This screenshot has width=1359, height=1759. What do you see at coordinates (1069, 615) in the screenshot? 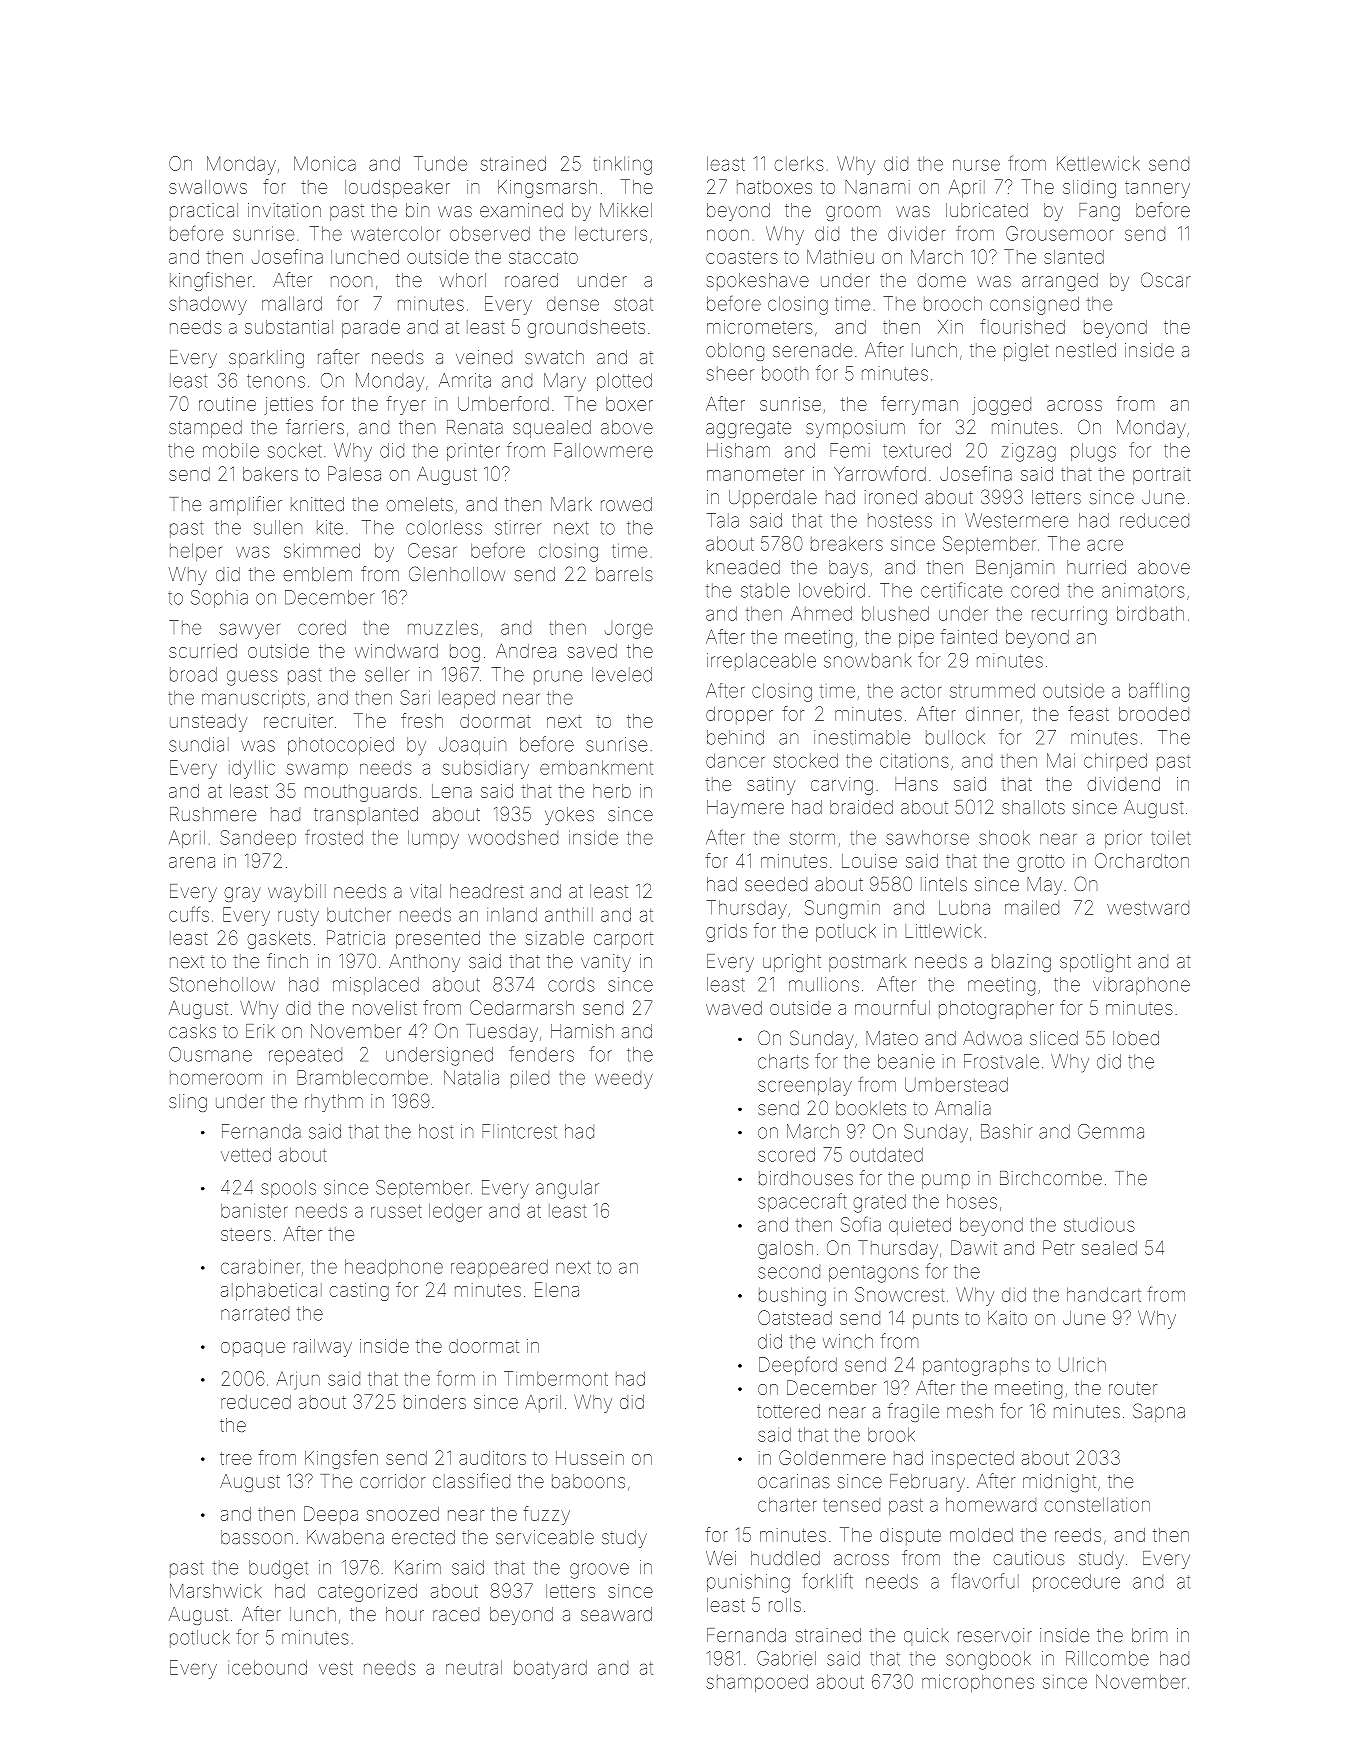
I see `recurring` at bounding box center [1069, 615].
